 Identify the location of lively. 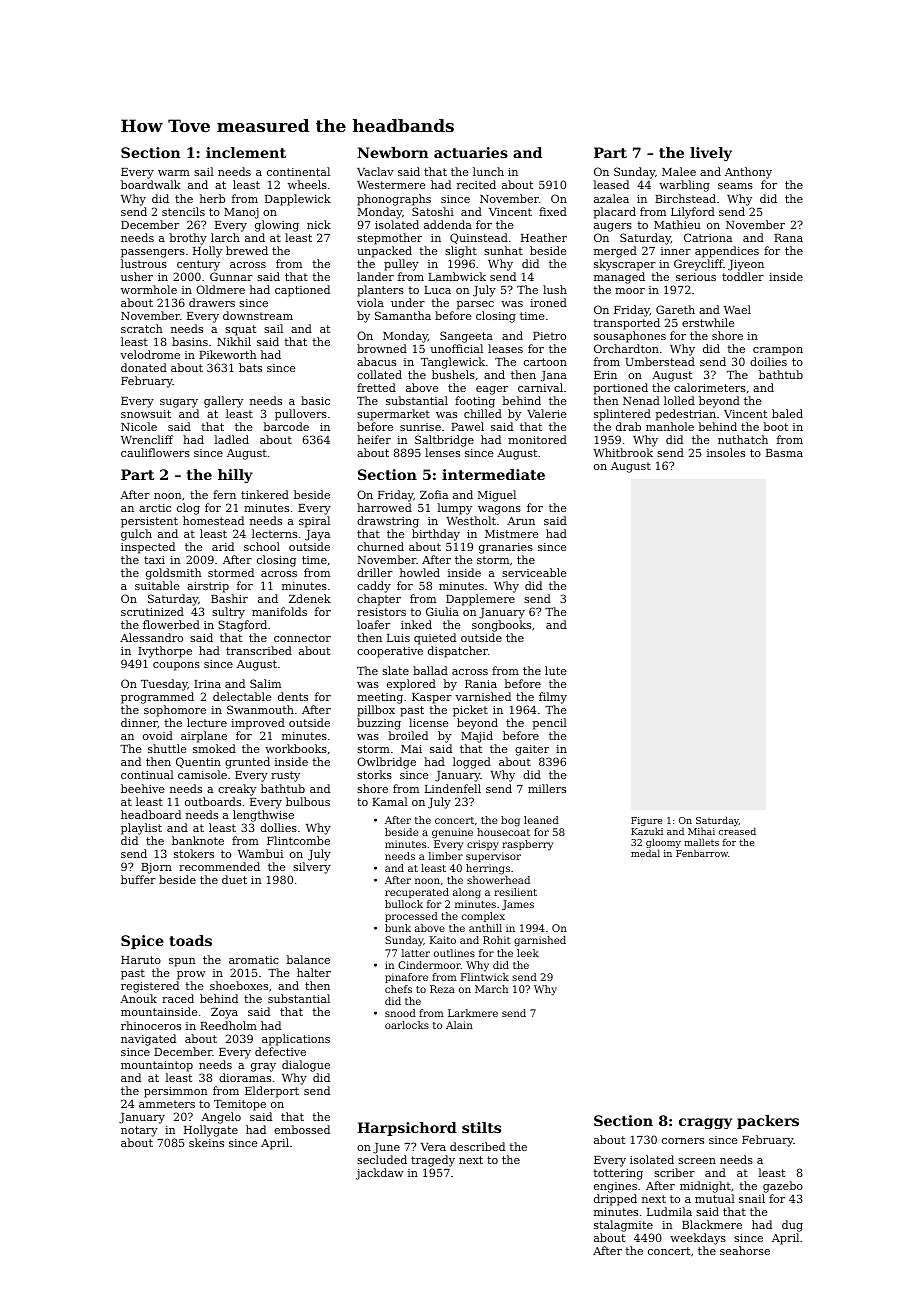
(711, 154).
